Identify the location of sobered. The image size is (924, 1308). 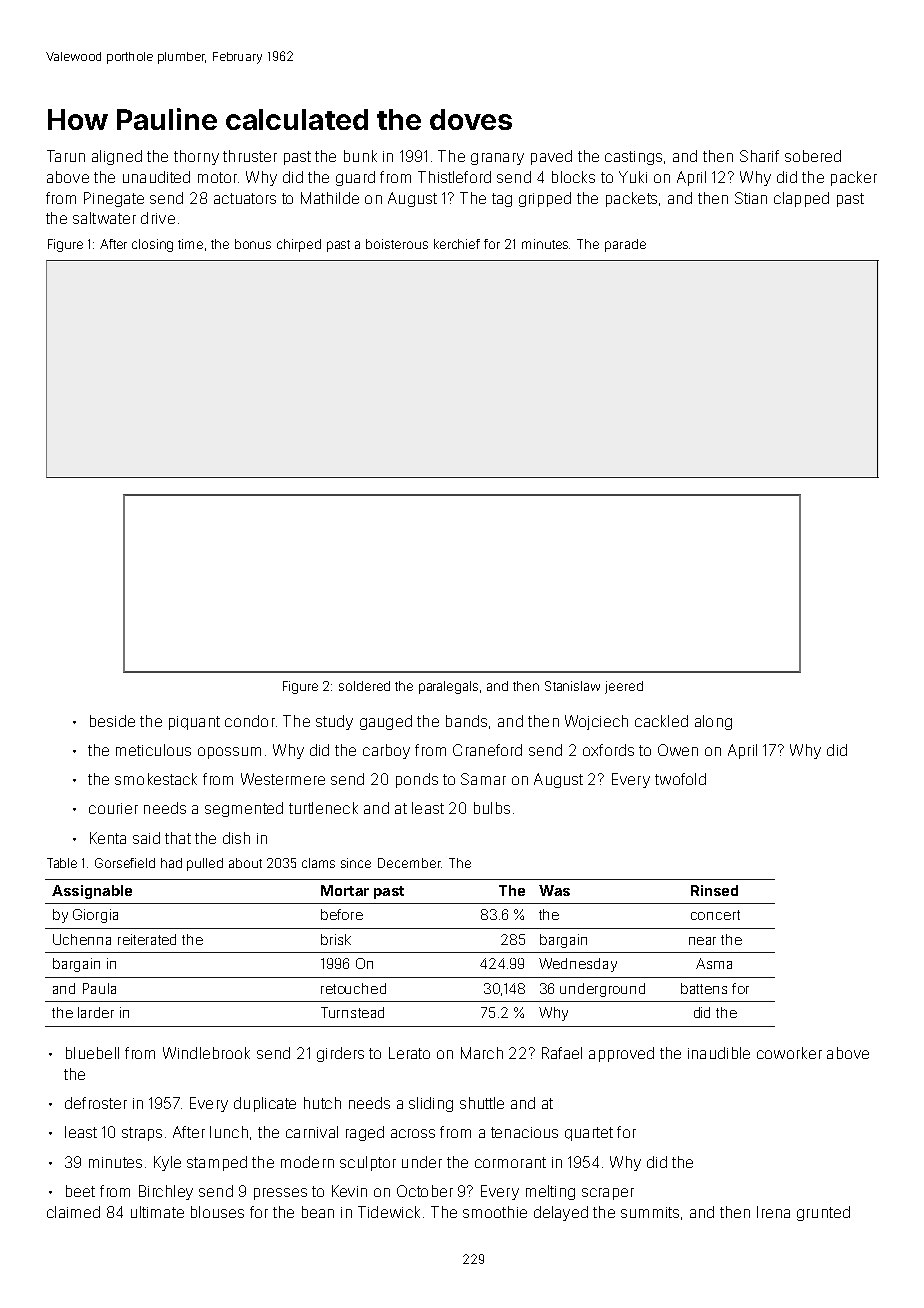
(813, 156).
